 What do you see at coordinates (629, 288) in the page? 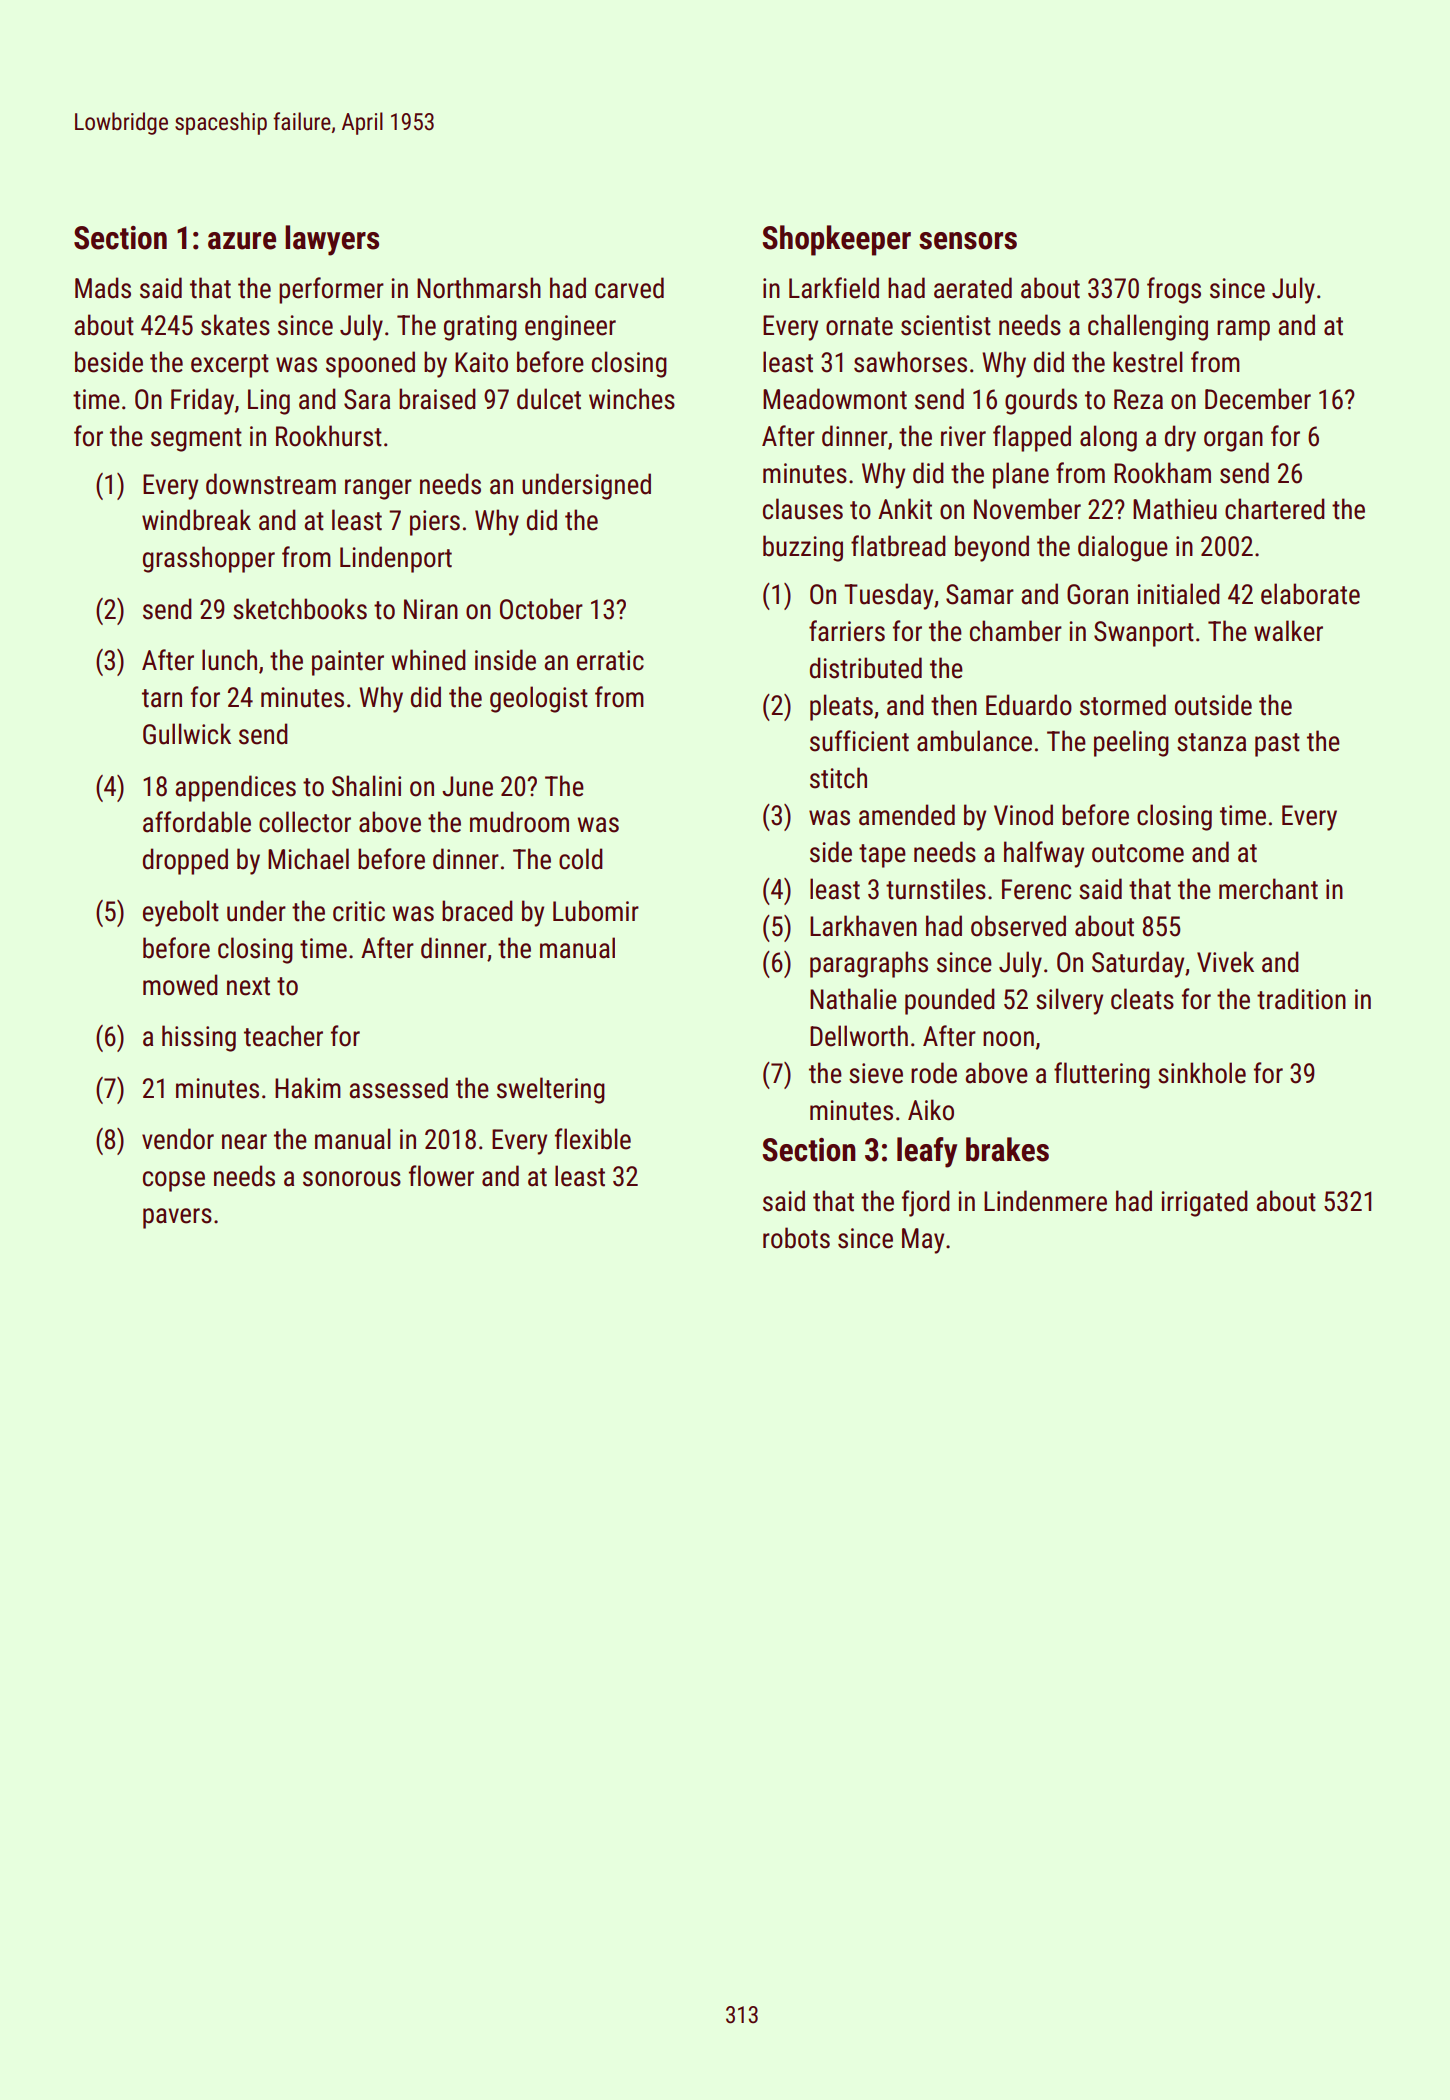
I see `carved` at bounding box center [629, 288].
